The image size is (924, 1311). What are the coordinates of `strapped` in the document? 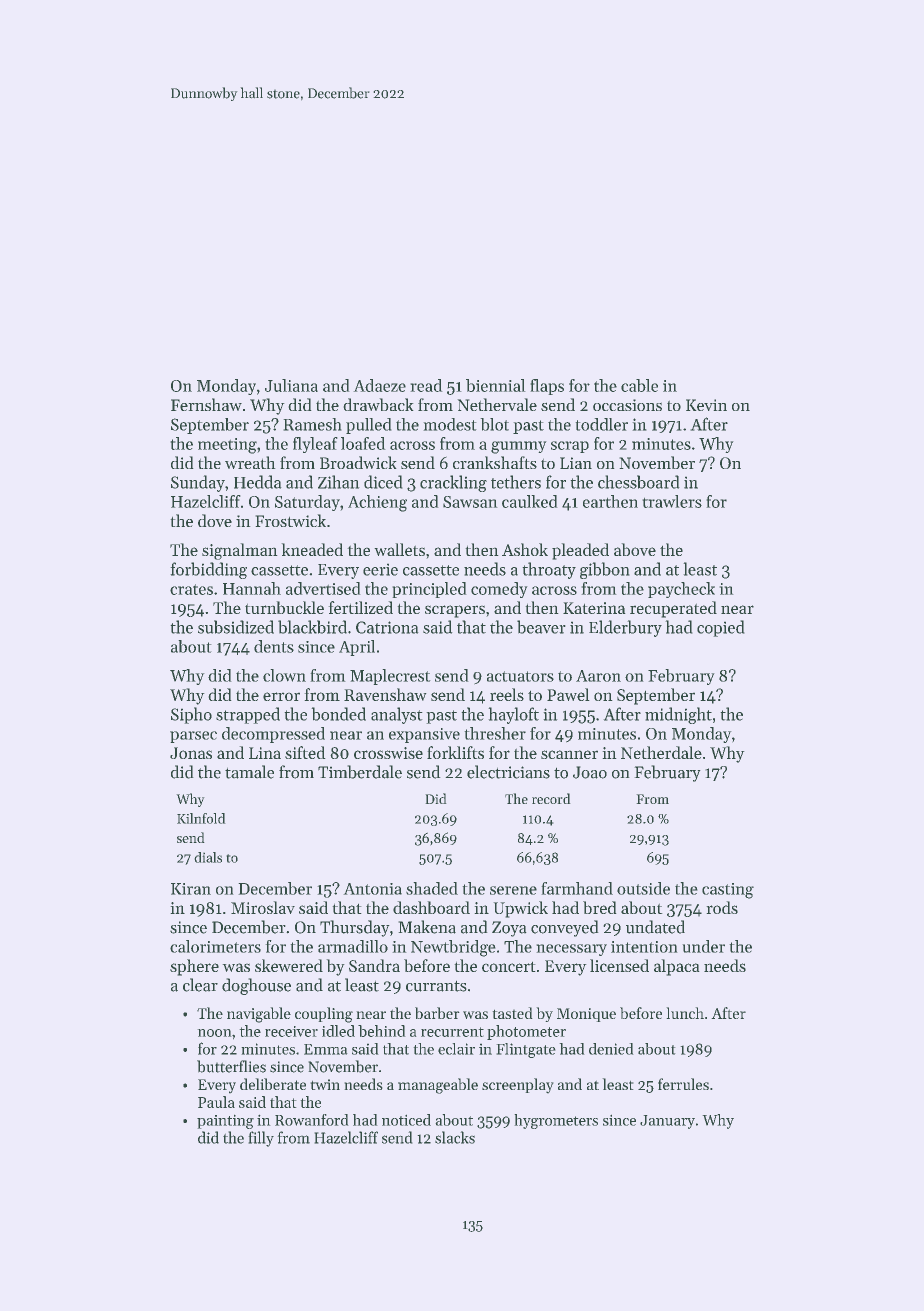 It's located at (248, 715).
